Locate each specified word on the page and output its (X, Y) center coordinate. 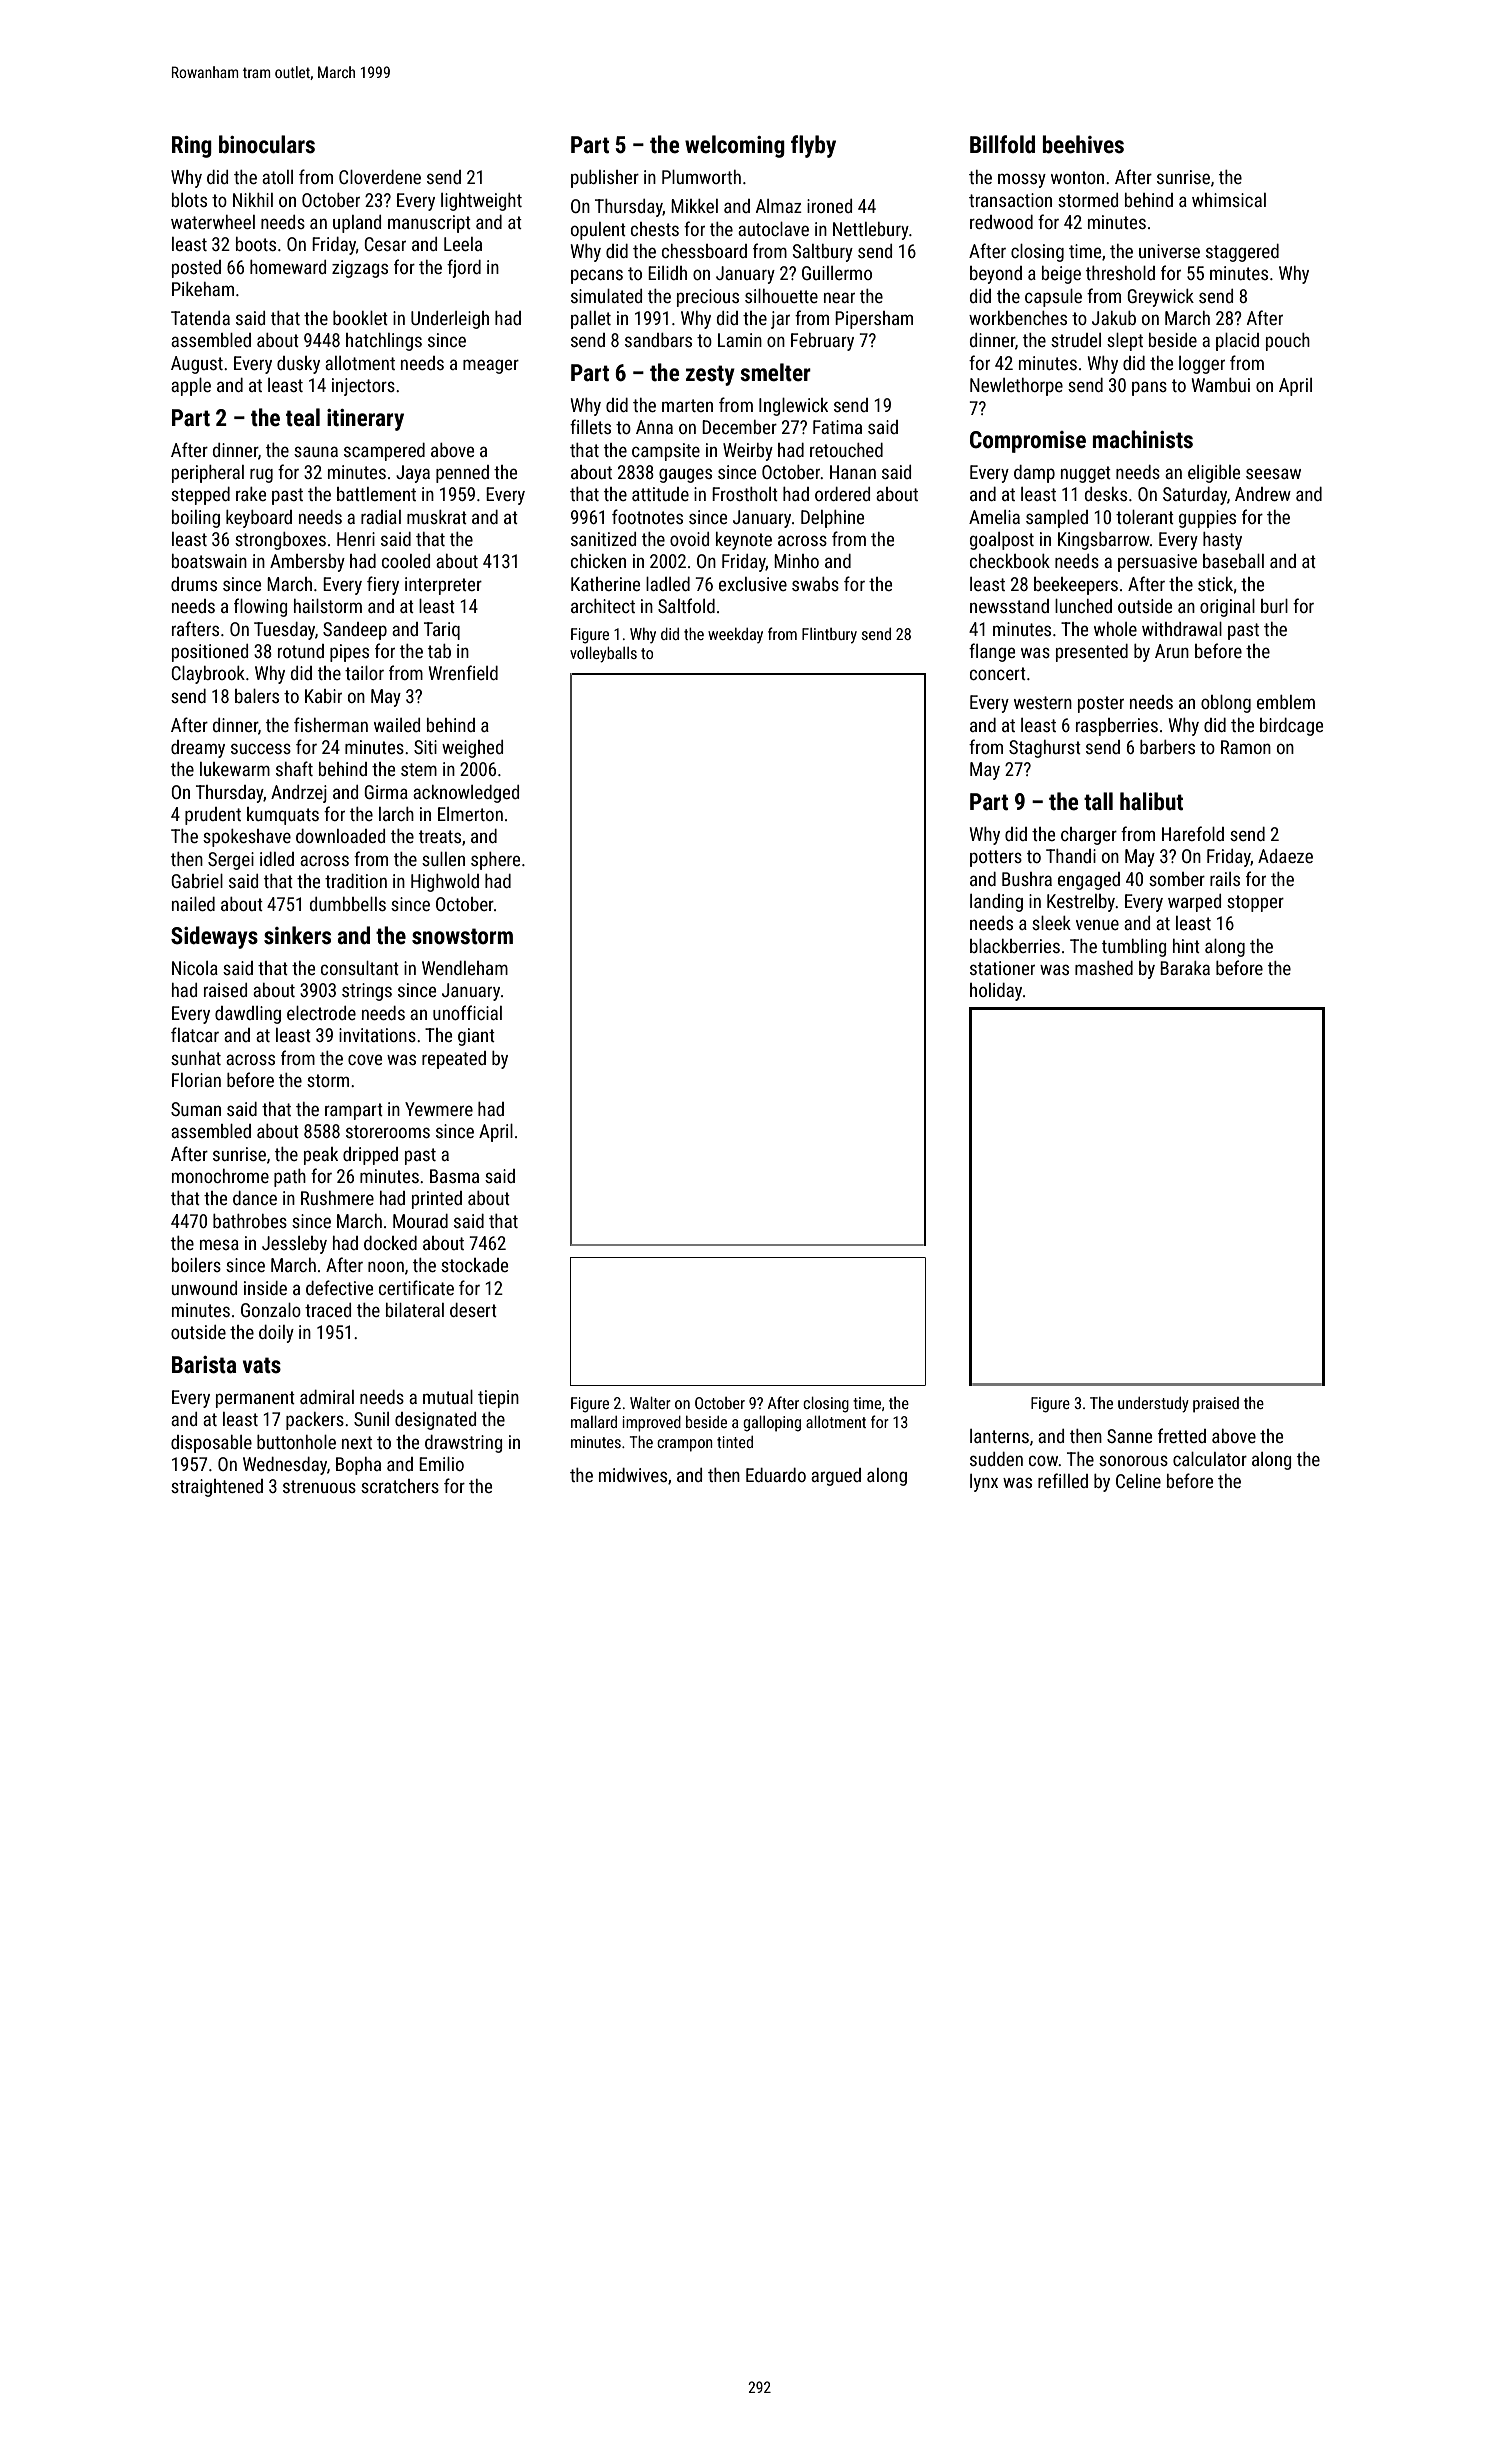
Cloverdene (380, 177)
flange (992, 652)
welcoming (735, 146)
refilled (1063, 1480)
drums (194, 584)
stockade (474, 1265)
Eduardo (776, 1475)
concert (998, 673)
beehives (1083, 144)
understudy (1153, 1405)
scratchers (400, 1486)
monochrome (220, 1176)
